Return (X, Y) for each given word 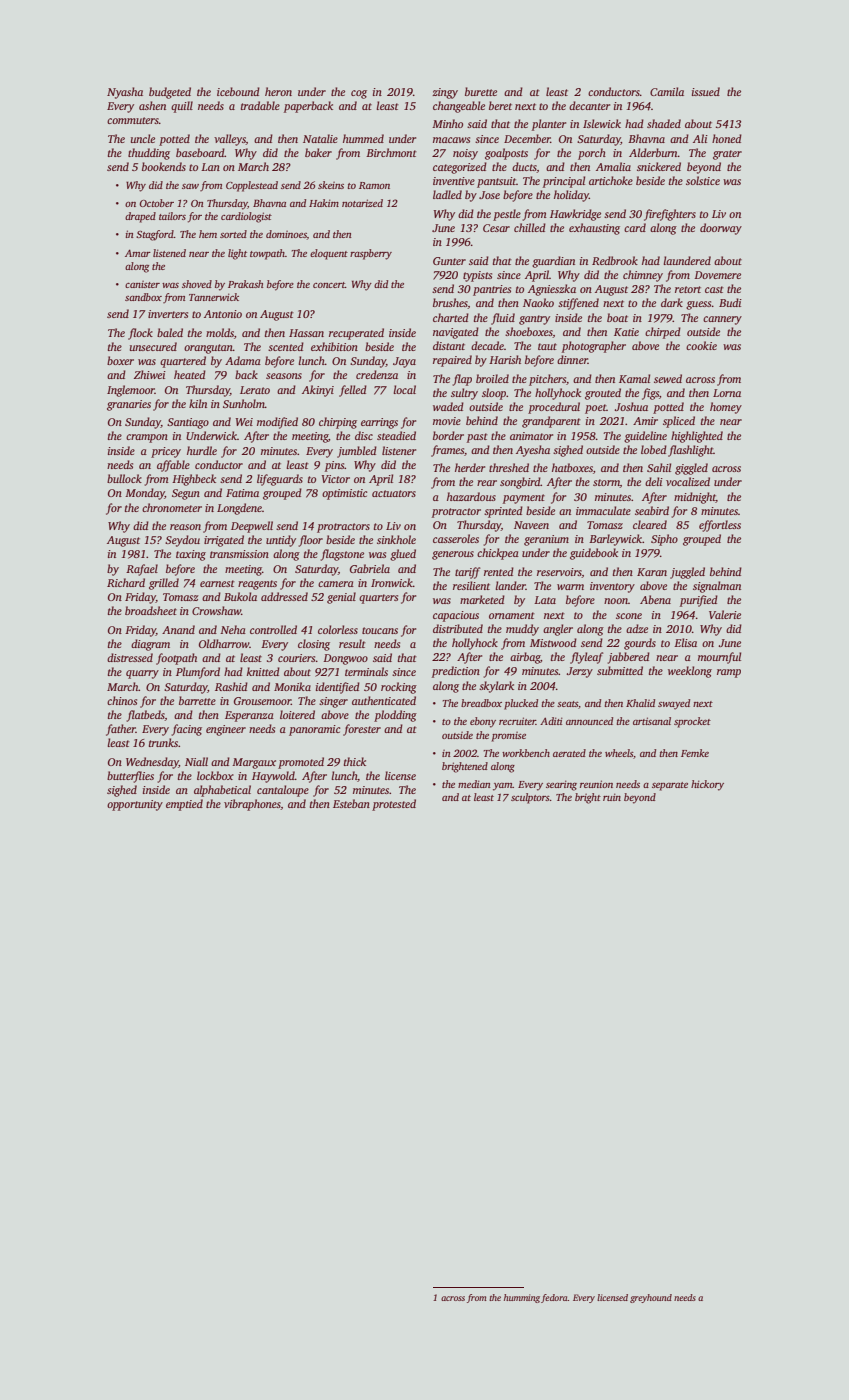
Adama (243, 360)
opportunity (135, 805)
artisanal (652, 721)
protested (394, 805)
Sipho (664, 540)
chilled (530, 227)
